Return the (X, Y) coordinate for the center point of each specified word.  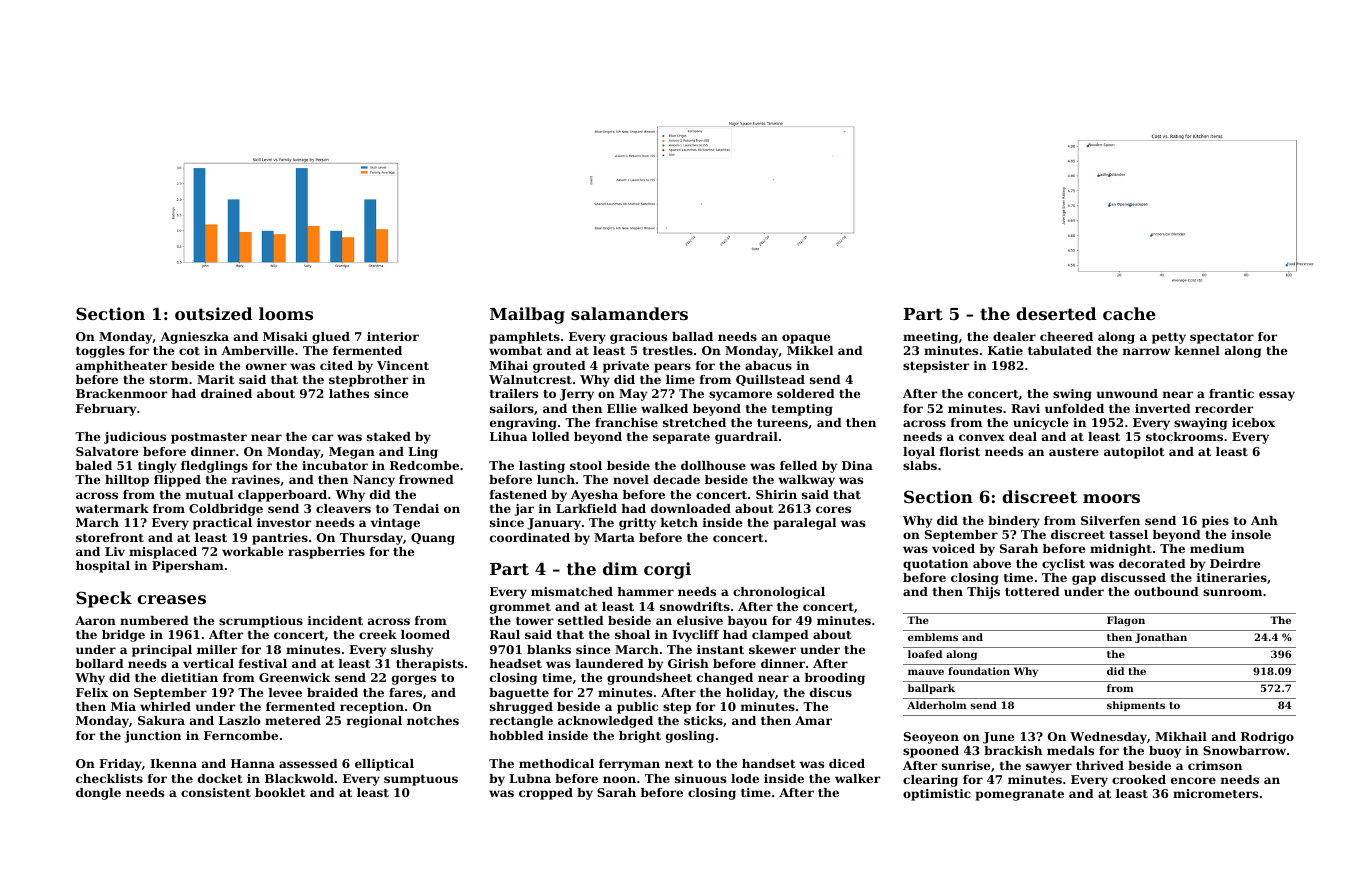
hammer (646, 591)
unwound (1127, 393)
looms (286, 313)
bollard (100, 663)
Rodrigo (1267, 738)
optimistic (937, 795)
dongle (98, 794)
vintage (395, 524)
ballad (692, 336)
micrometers (1215, 793)
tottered (1032, 591)
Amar (813, 720)
